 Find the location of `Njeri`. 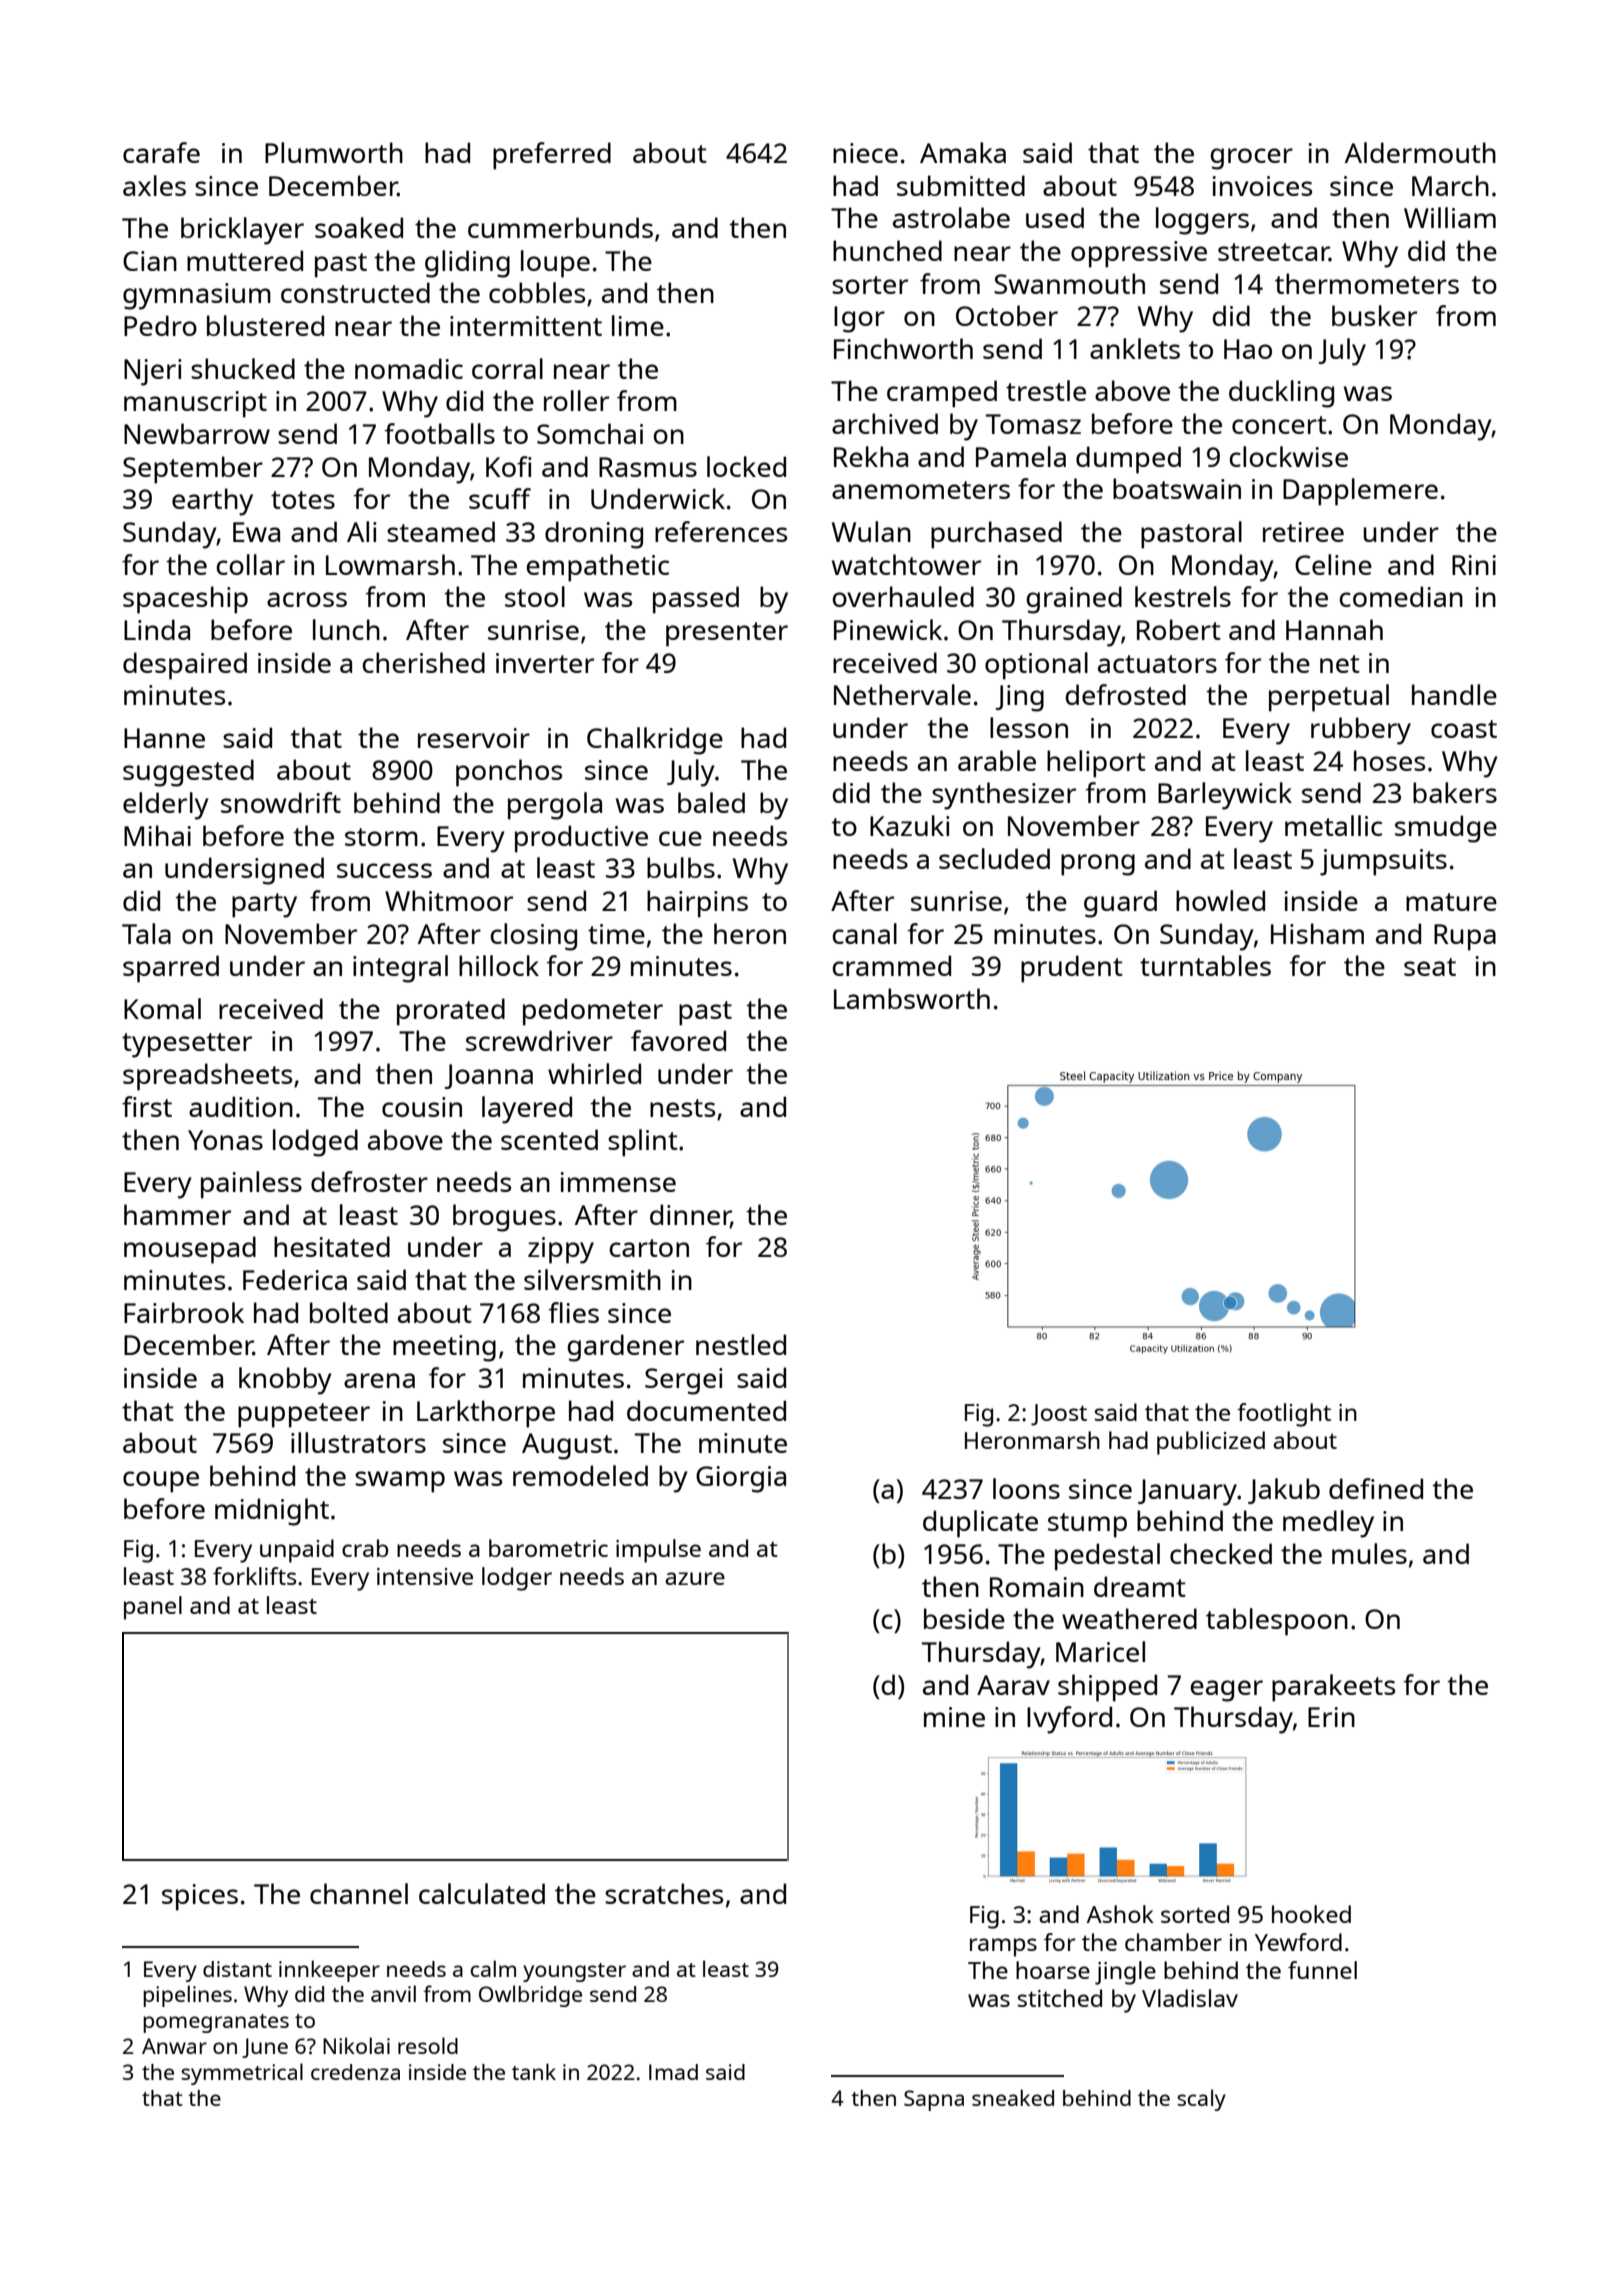

Njeri is located at coordinates (153, 372).
